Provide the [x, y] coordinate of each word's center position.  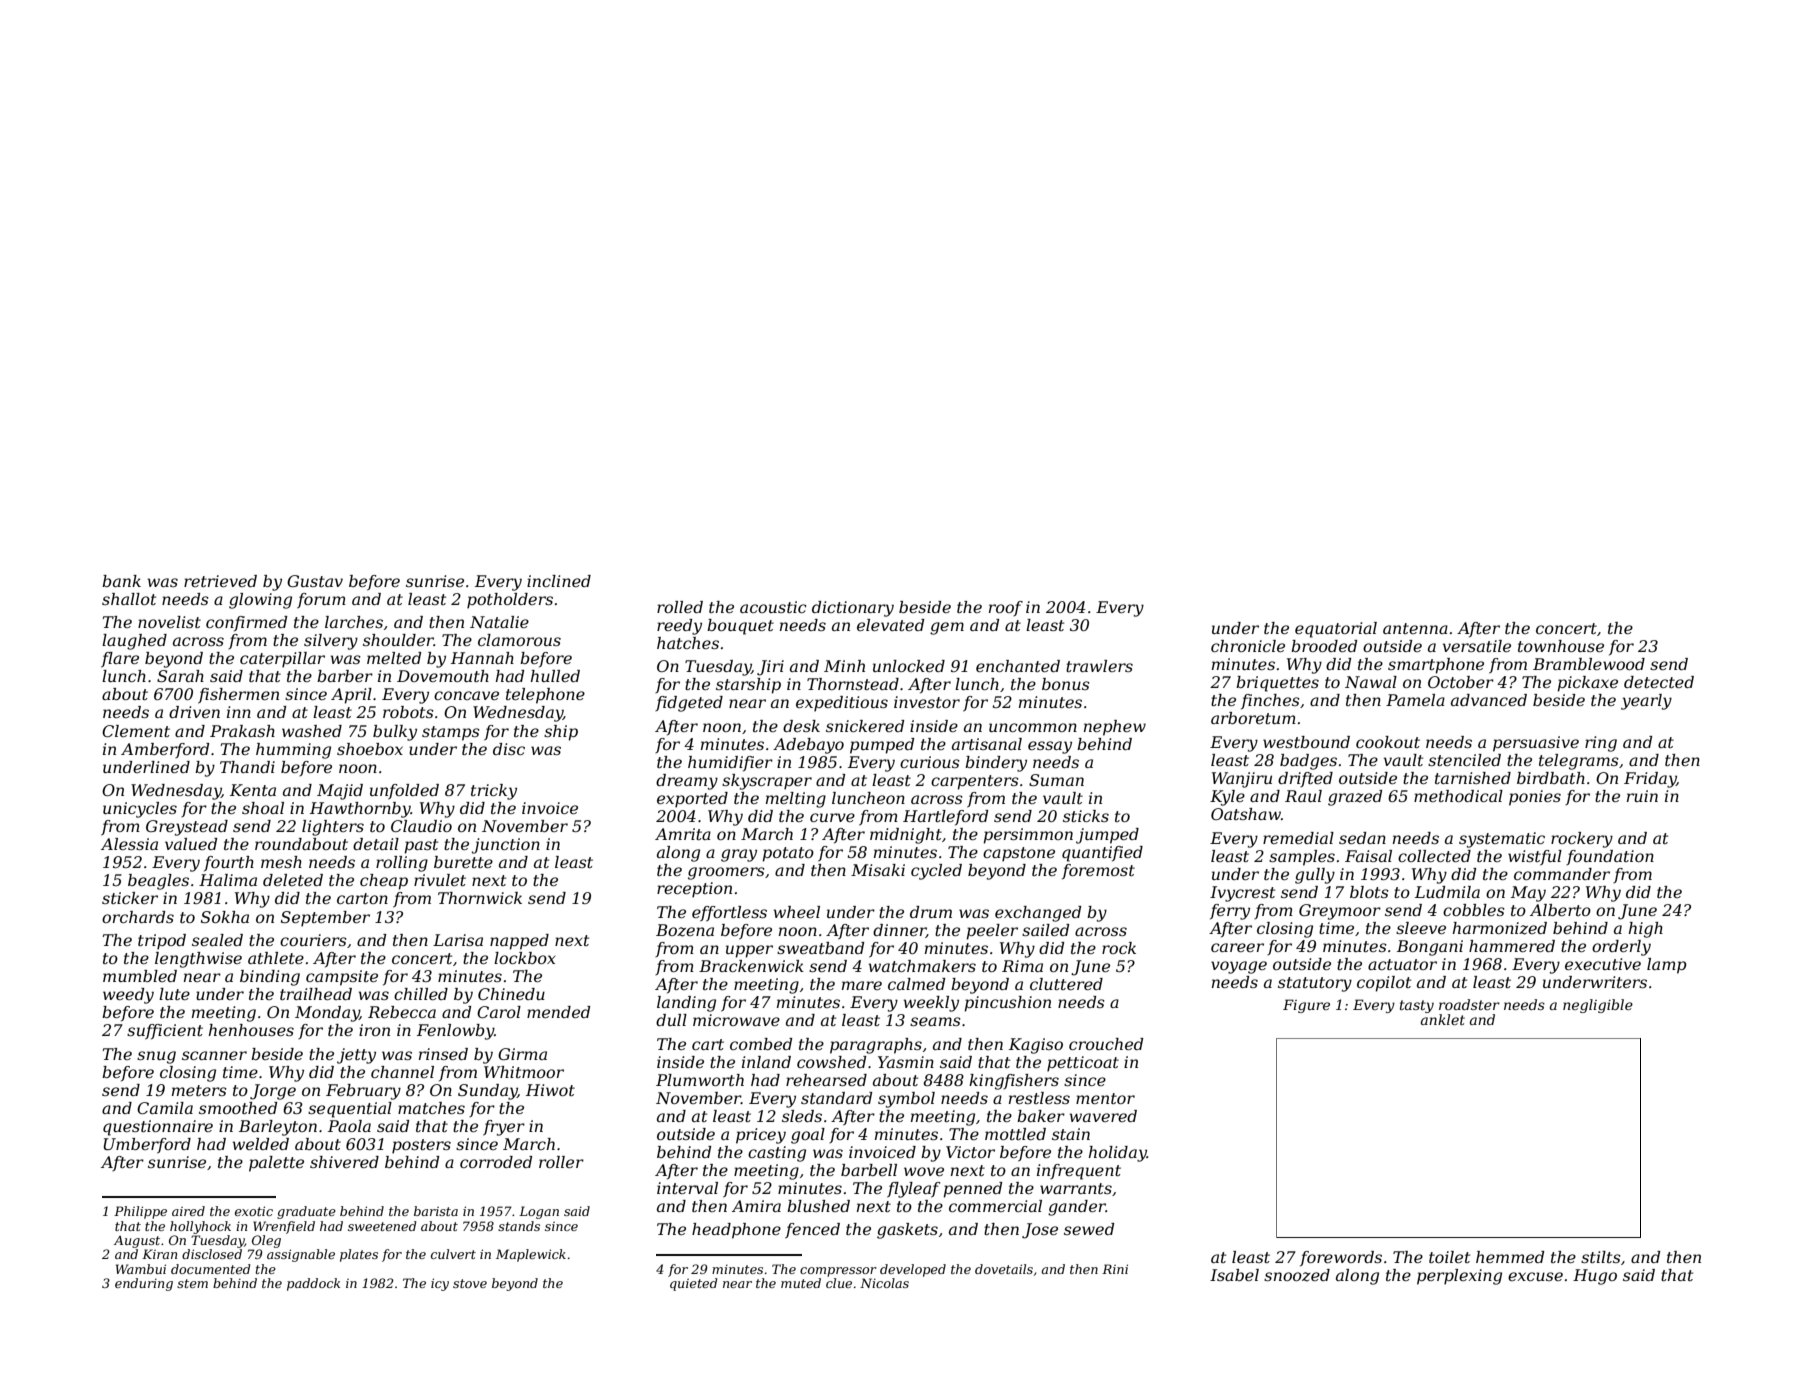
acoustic [773, 607]
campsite [342, 978]
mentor [1105, 1098]
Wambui [141, 1269]
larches [354, 622]
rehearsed [826, 1080]
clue [839, 1283]
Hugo [1595, 1277]
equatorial [1336, 630]
